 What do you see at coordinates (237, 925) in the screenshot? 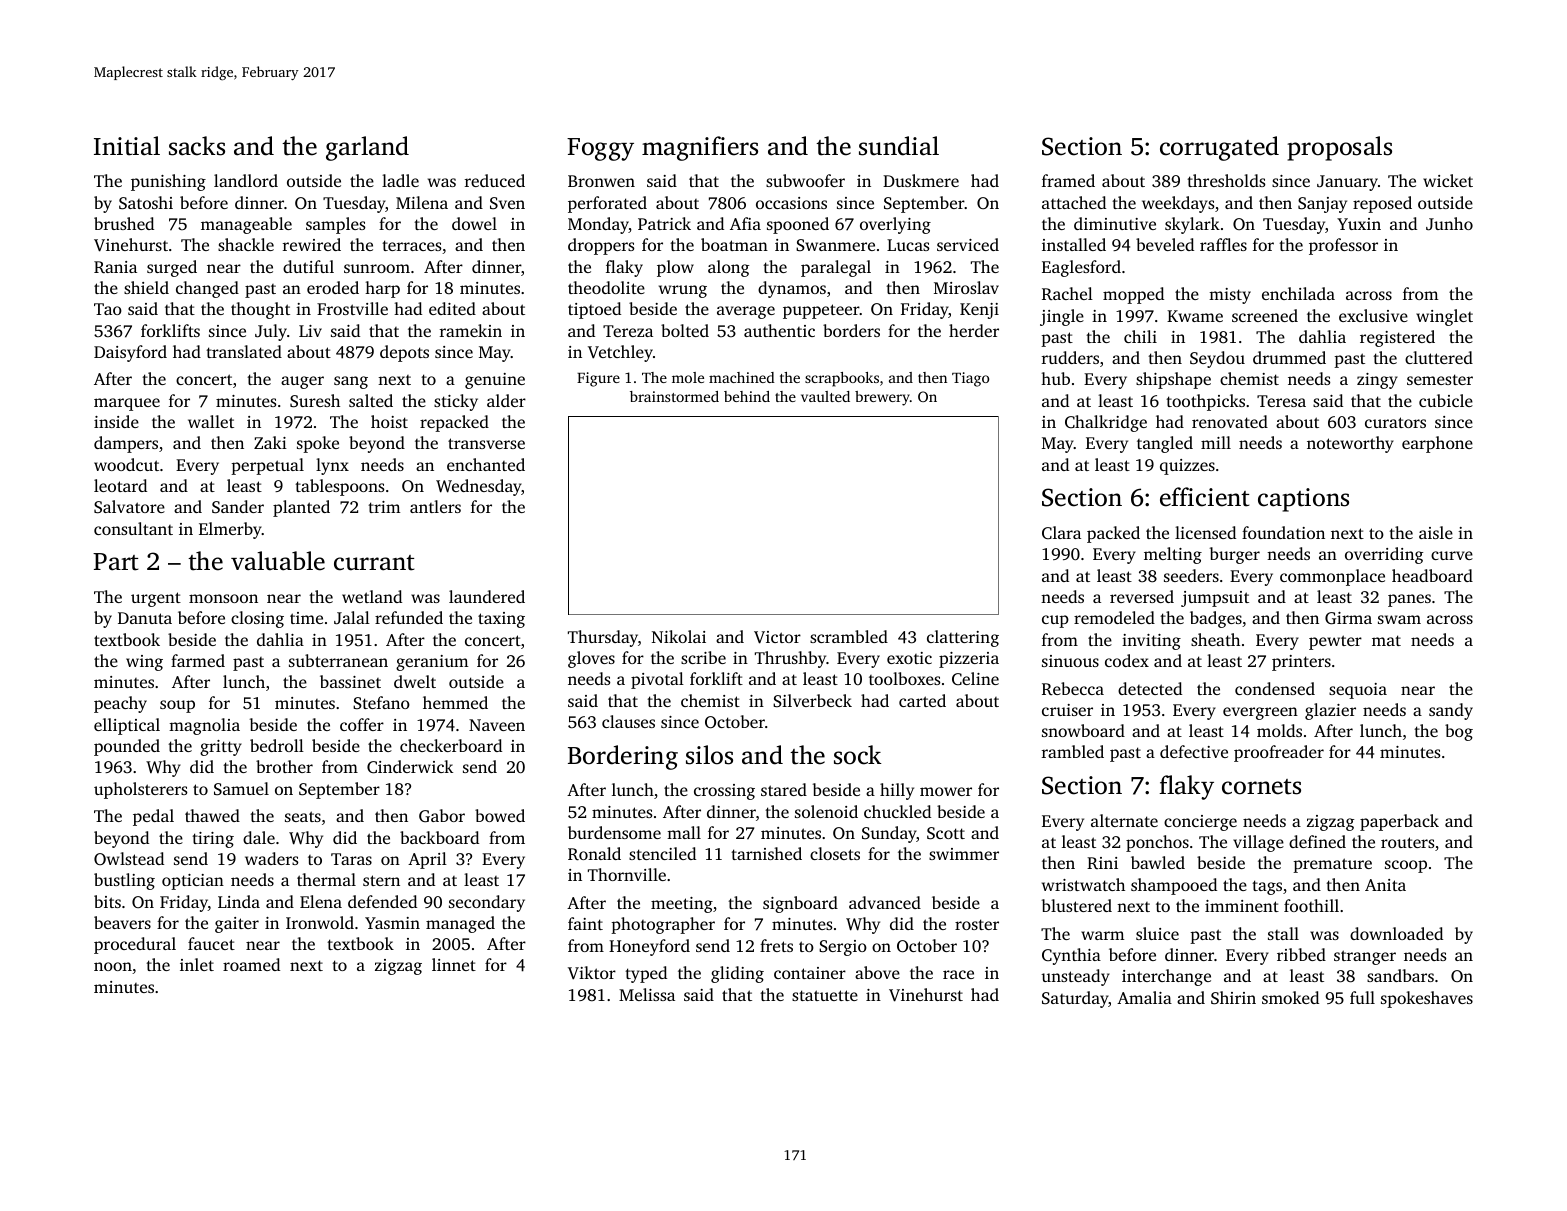
I see `gaiter` at bounding box center [237, 925].
